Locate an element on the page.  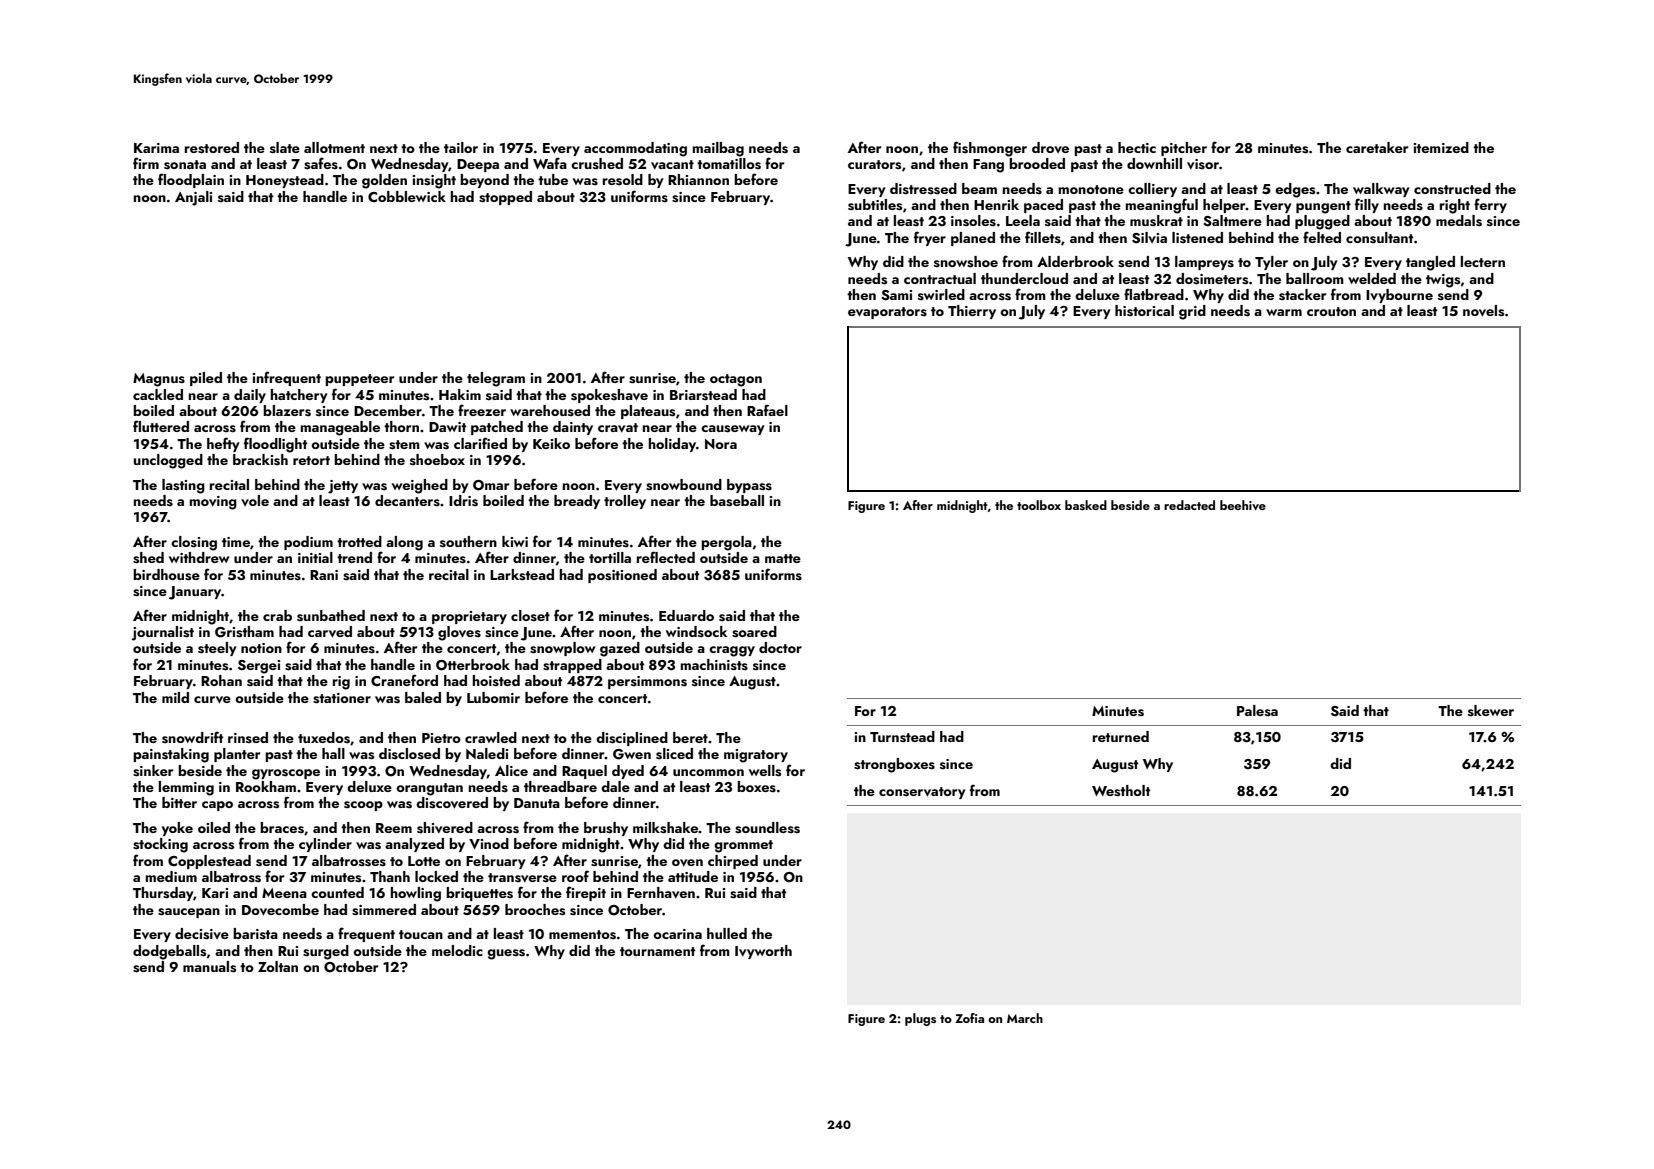
initial is located at coordinates (315, 557).
